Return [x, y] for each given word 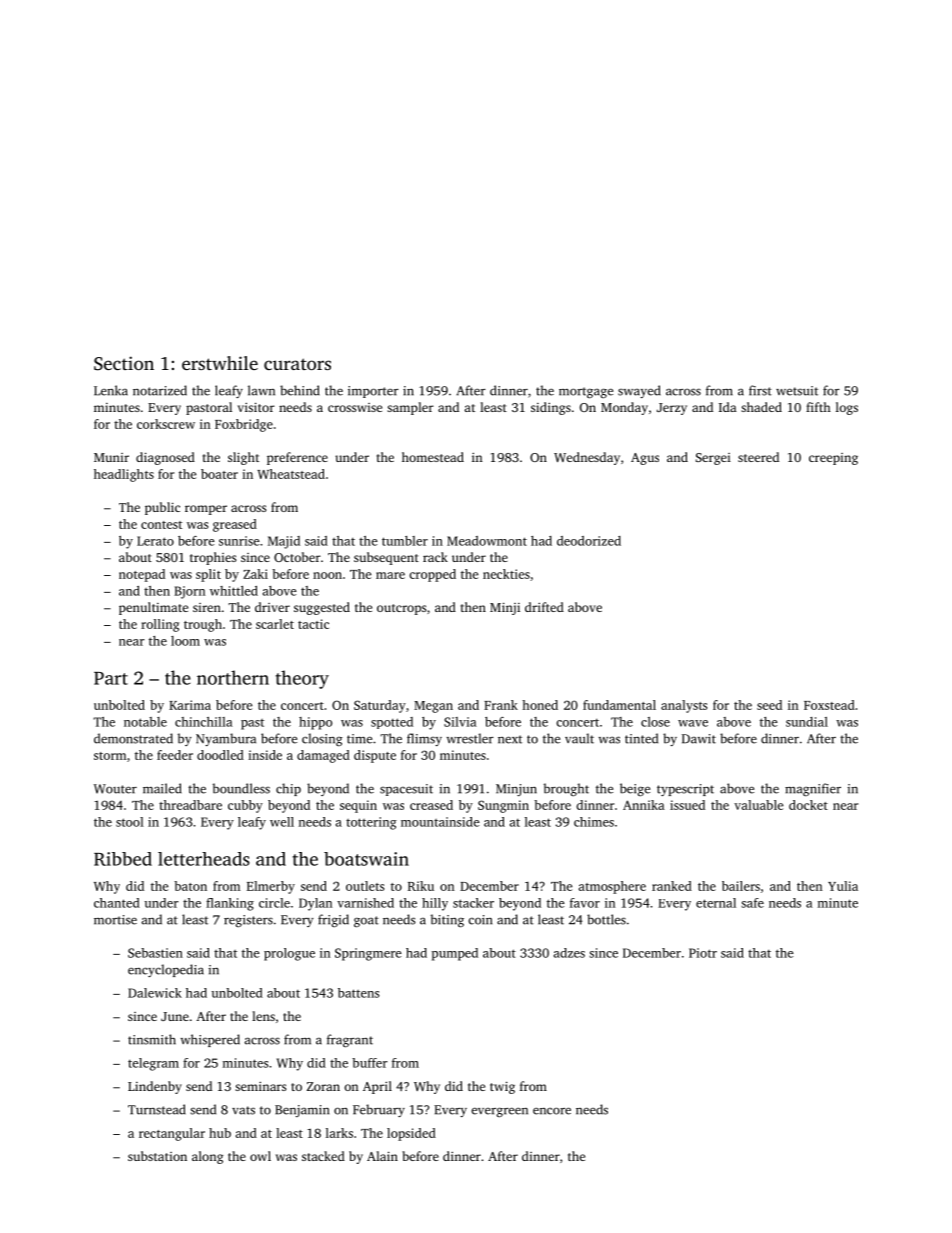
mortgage [586, 393]
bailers [741, 886]
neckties [506, 574]
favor [585, 903]
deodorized [589, 541]
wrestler [470, 738]
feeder [175, 755]
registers [248, 921]
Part [111, 678]
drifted [544, 607]
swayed [639, 391]
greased [235, 525]
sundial [807, 722]
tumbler [405, 541]
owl [260, 1156]
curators [297, 364]
